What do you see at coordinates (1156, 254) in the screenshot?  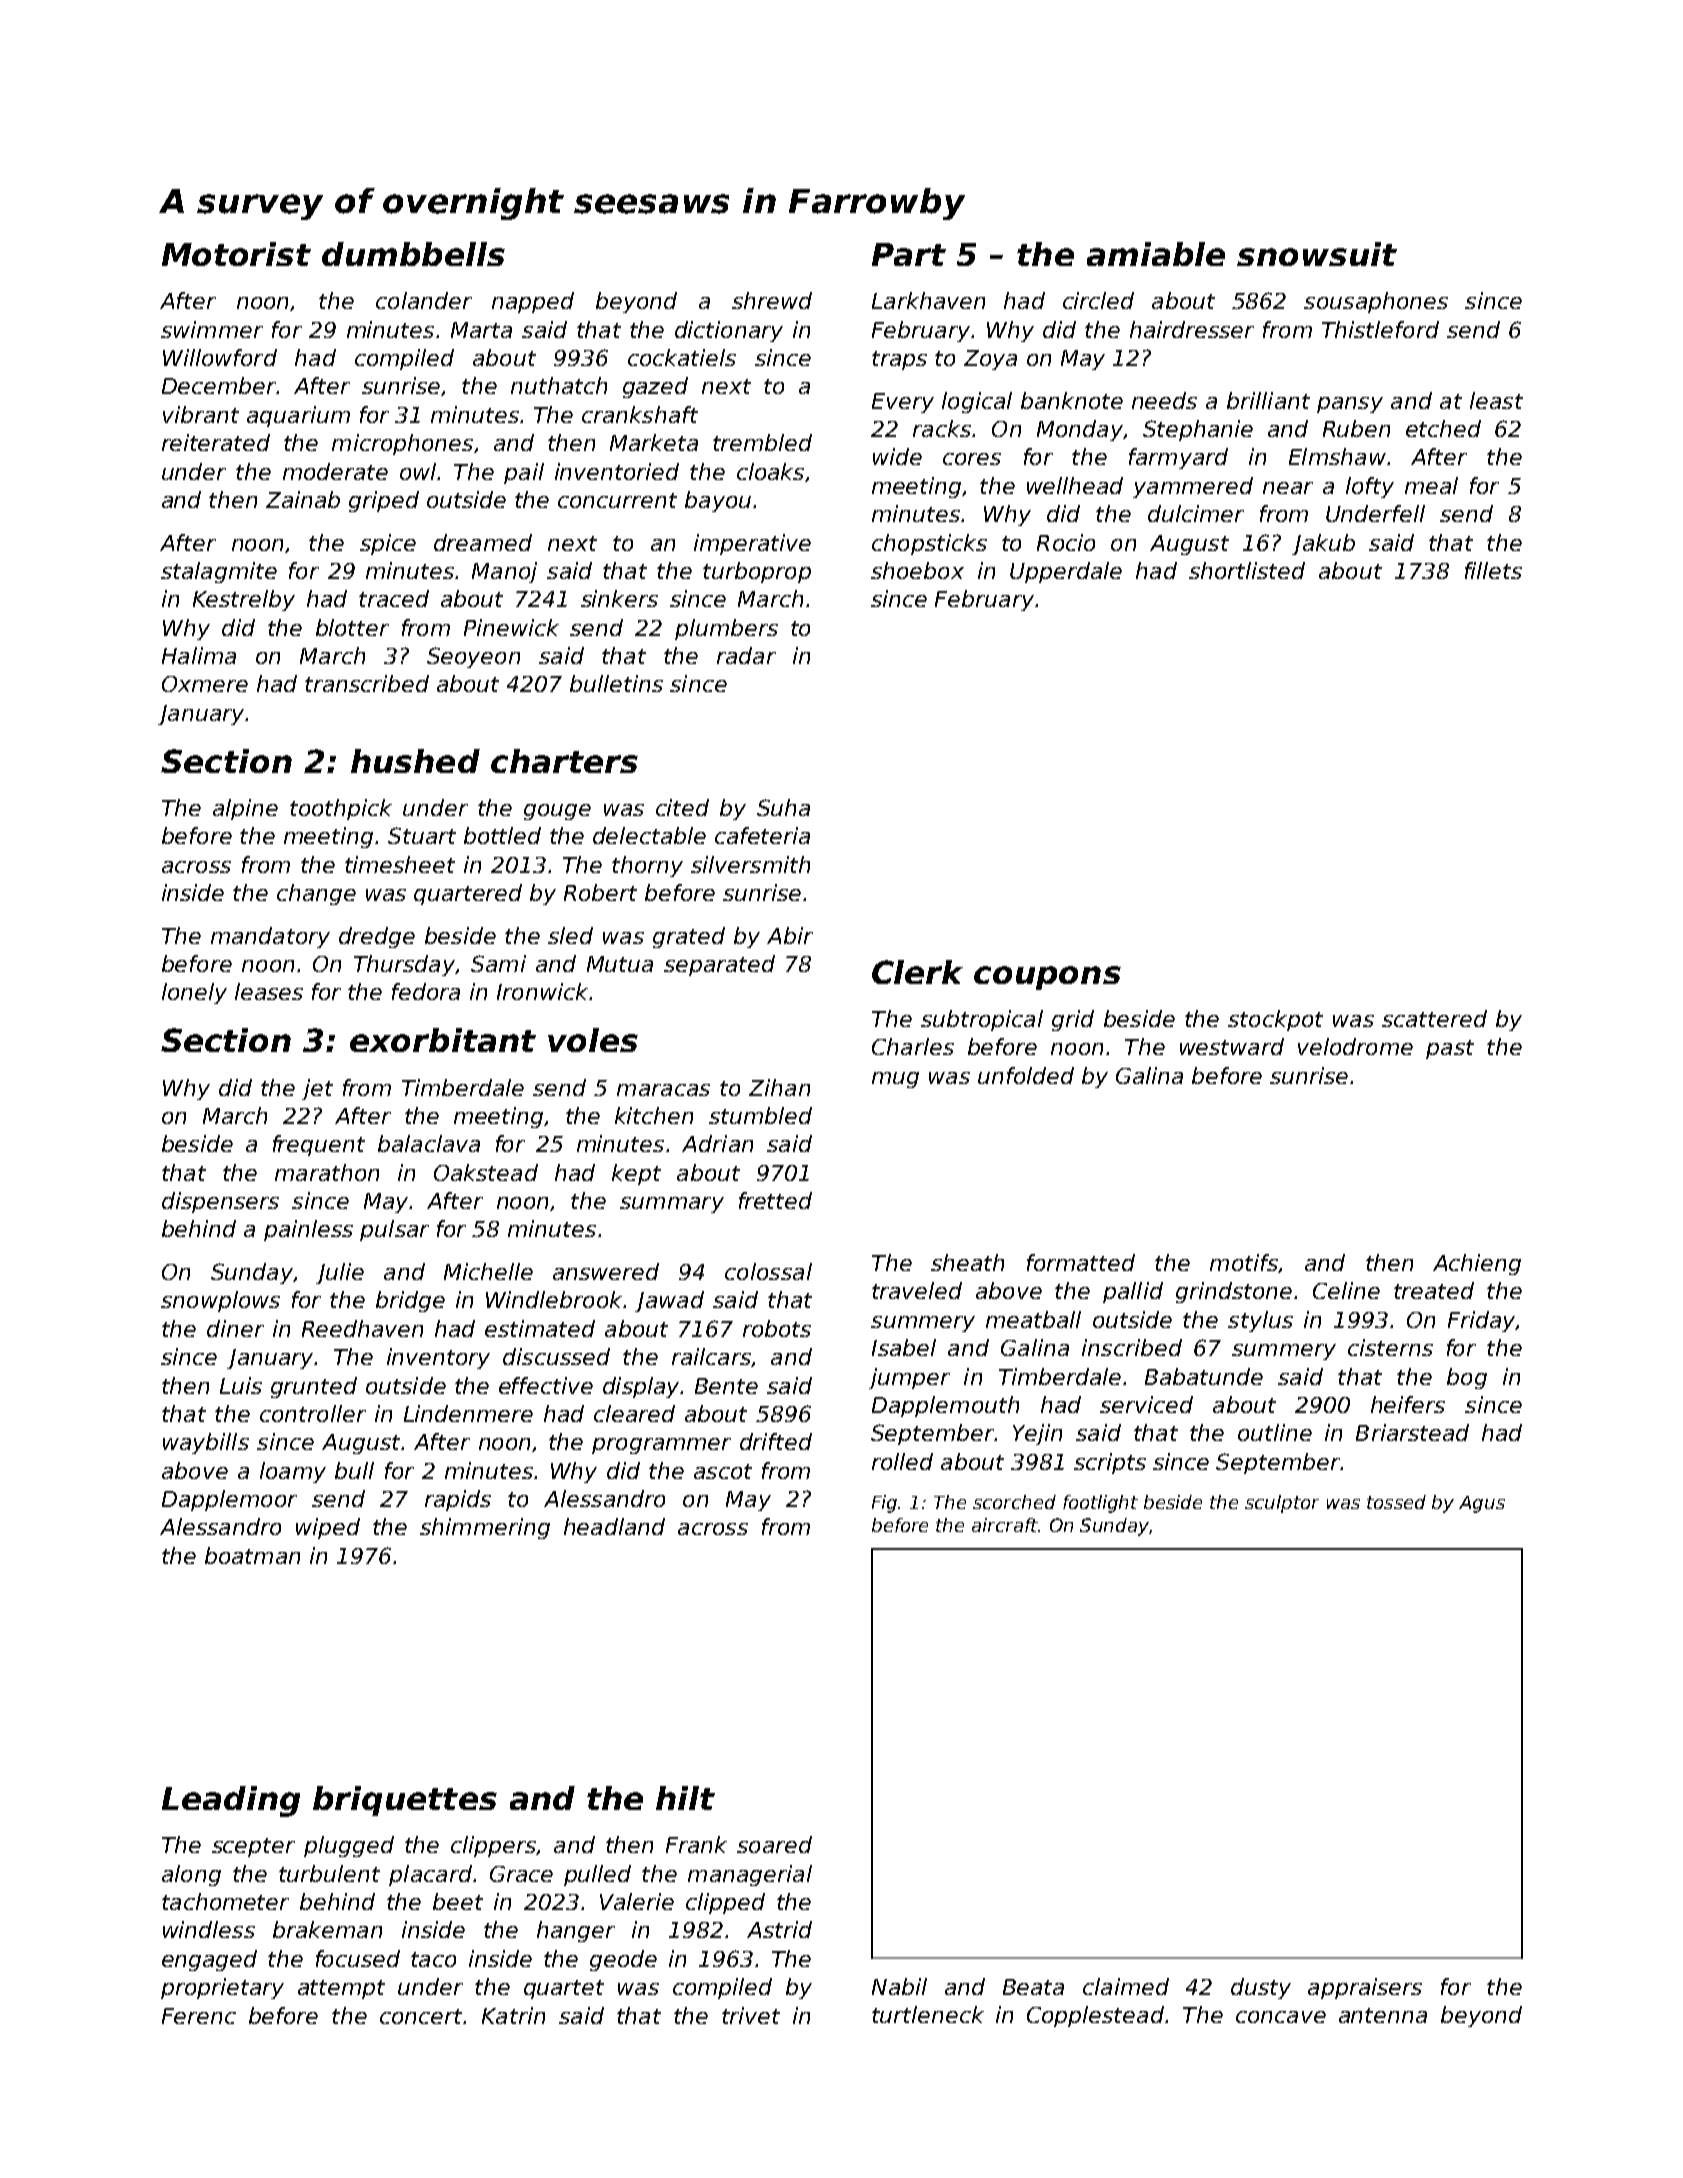 I see `amiable` at bounding box center [1156, 254].
